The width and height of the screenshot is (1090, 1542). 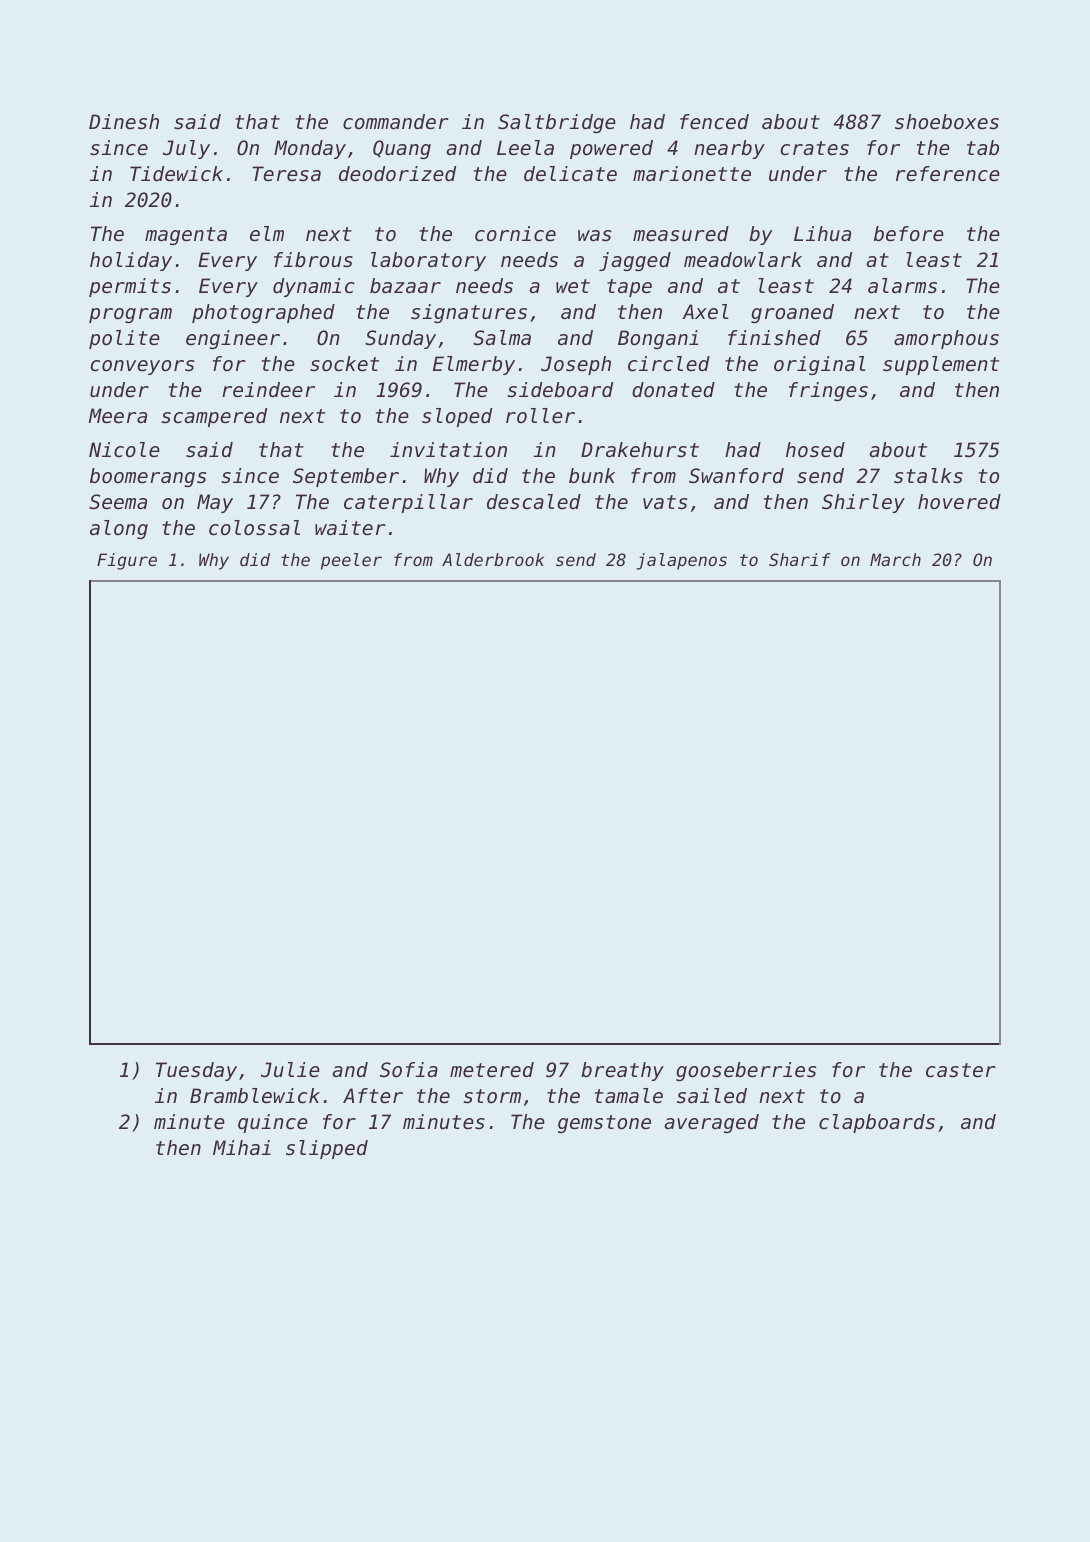 What do you see at coordinates (127, 561) in the screenshot?
I see `Figure` at bounding box center [127, 561].
